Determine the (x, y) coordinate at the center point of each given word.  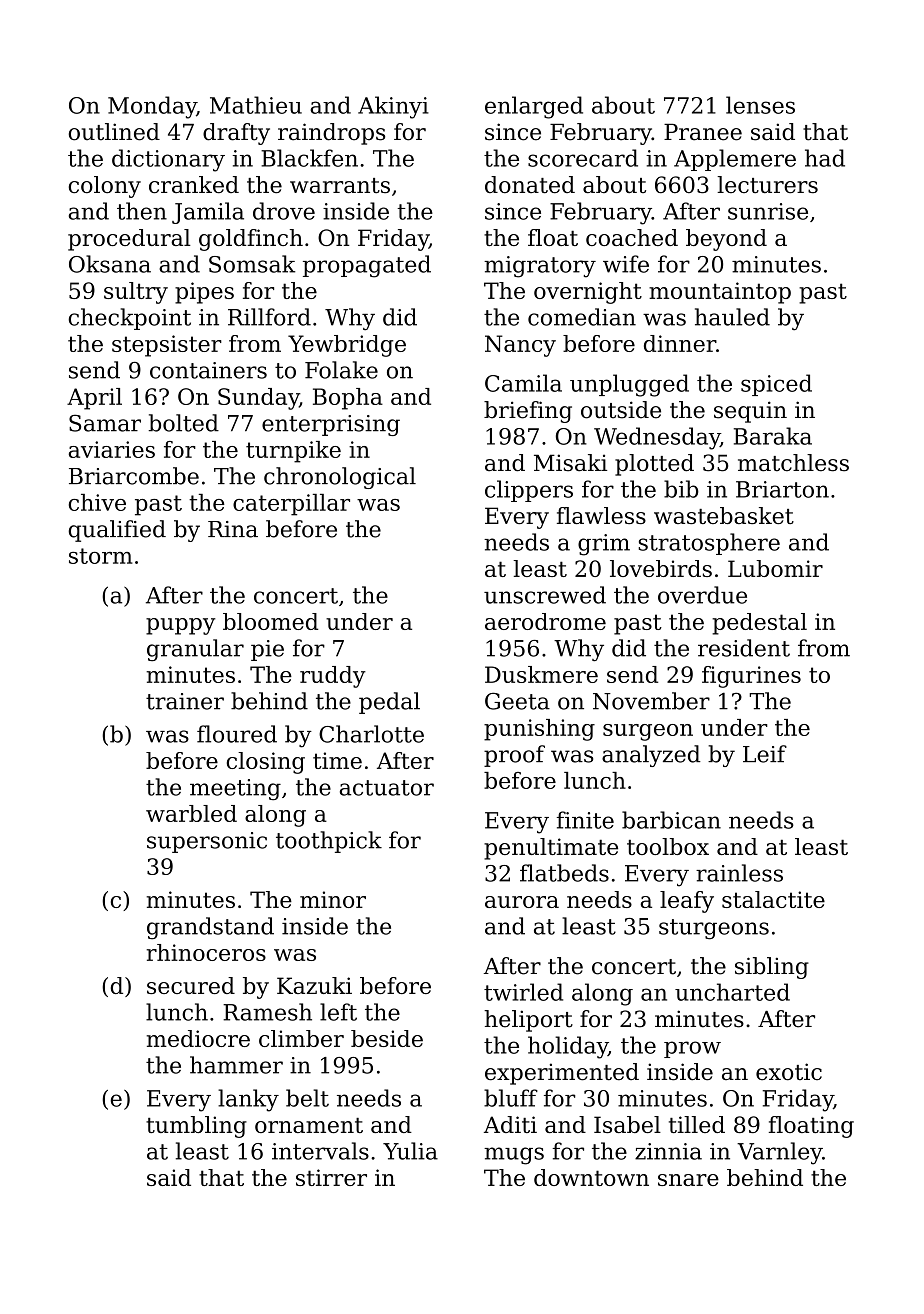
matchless (793, 463)
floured (237, 734)
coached (632, 237)
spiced (776, 385)
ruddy (333, 677)
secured (191, 985)
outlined (114, 132)
